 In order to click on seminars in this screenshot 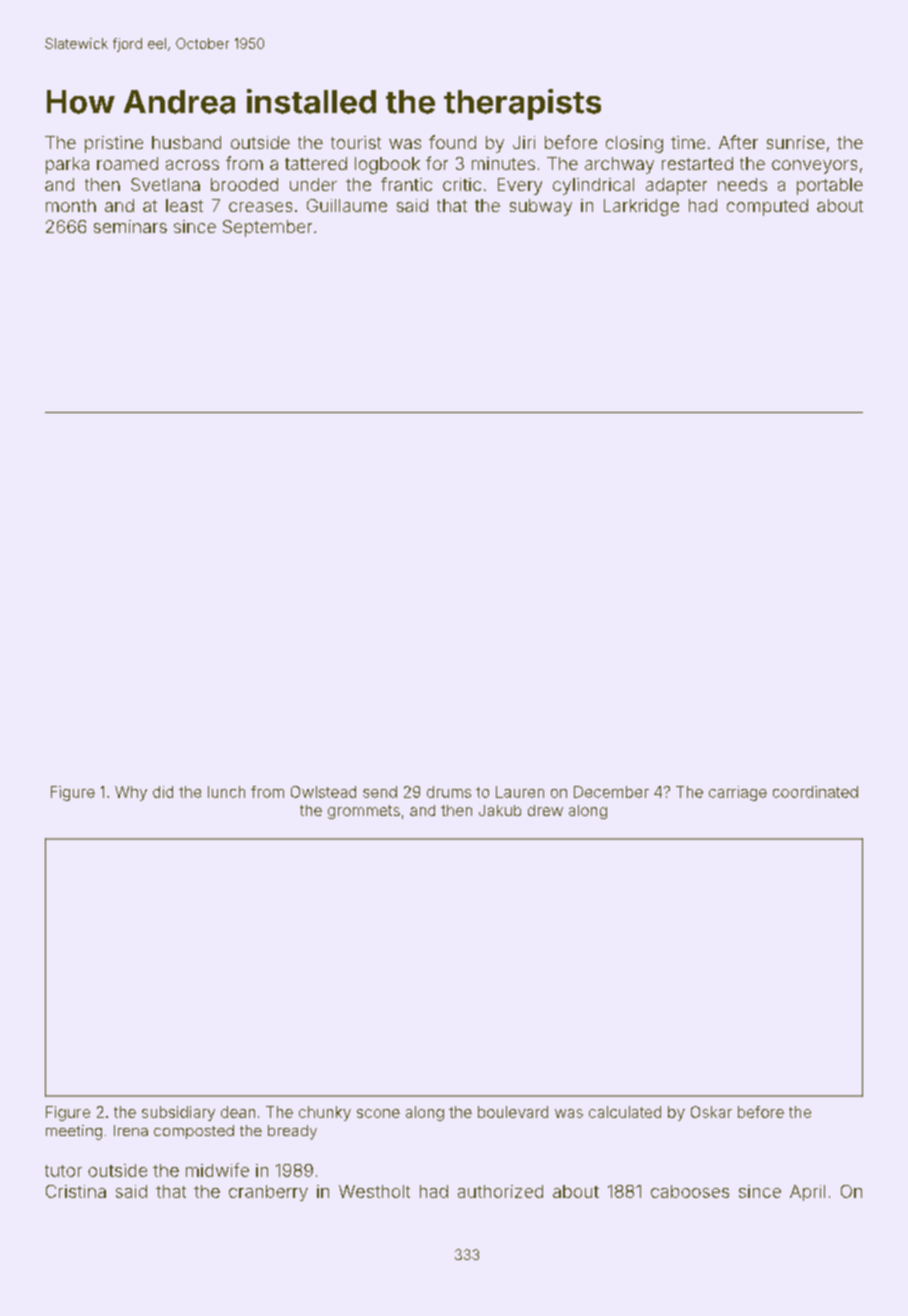, I will do `click(130, 226)`.
